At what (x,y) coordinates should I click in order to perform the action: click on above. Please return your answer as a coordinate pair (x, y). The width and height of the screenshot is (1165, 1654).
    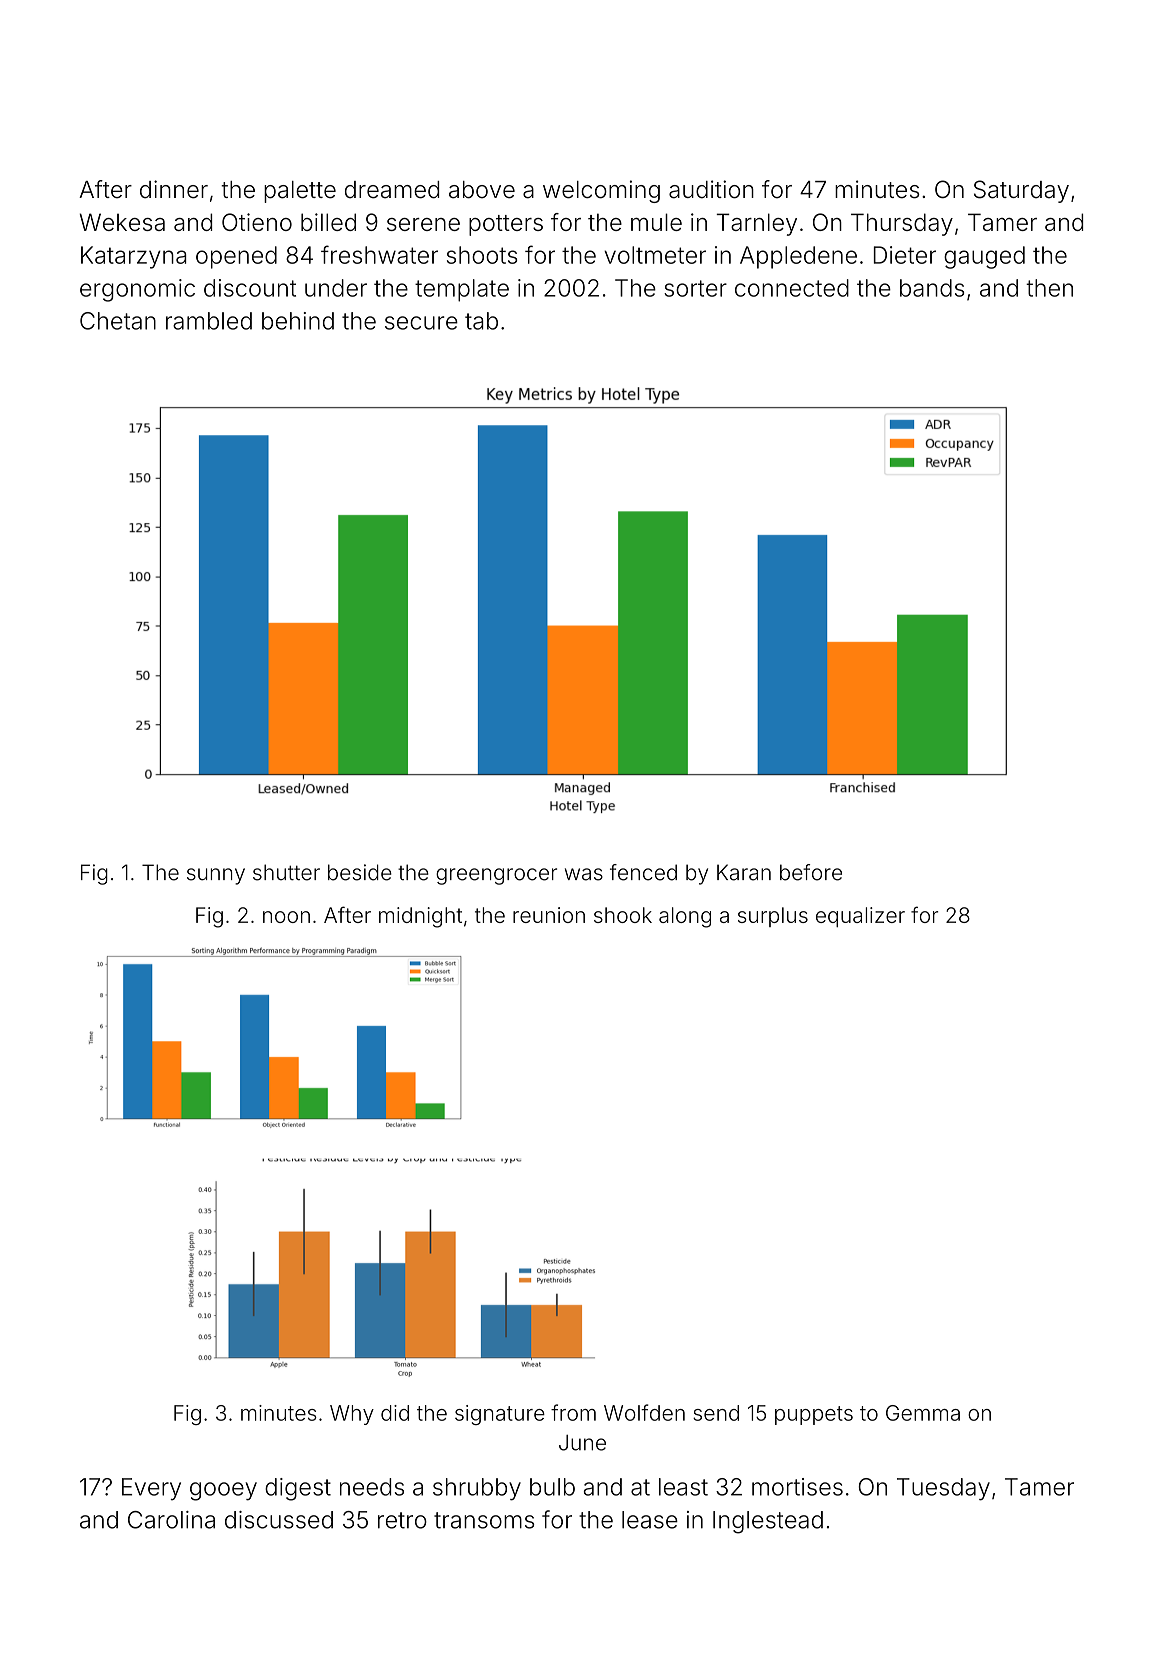
    Looking at the image, I should click on (482, 190).
